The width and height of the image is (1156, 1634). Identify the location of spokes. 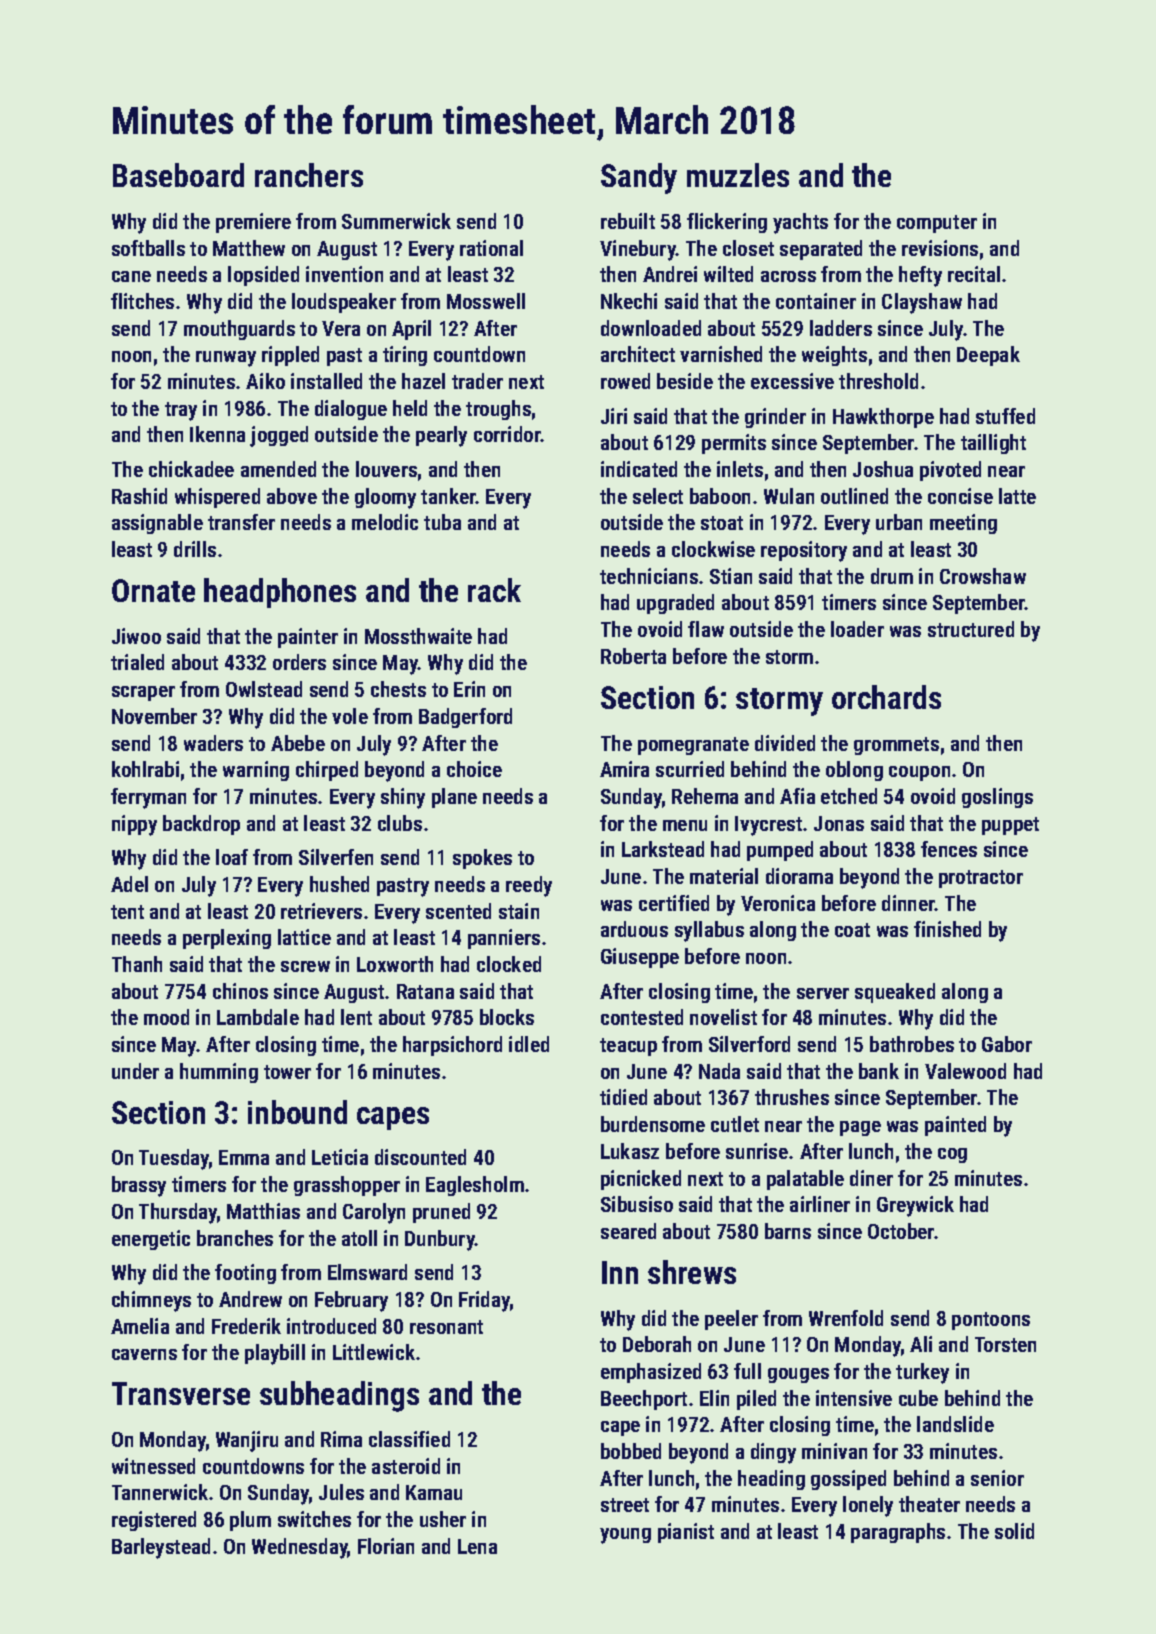
(482, 859).
